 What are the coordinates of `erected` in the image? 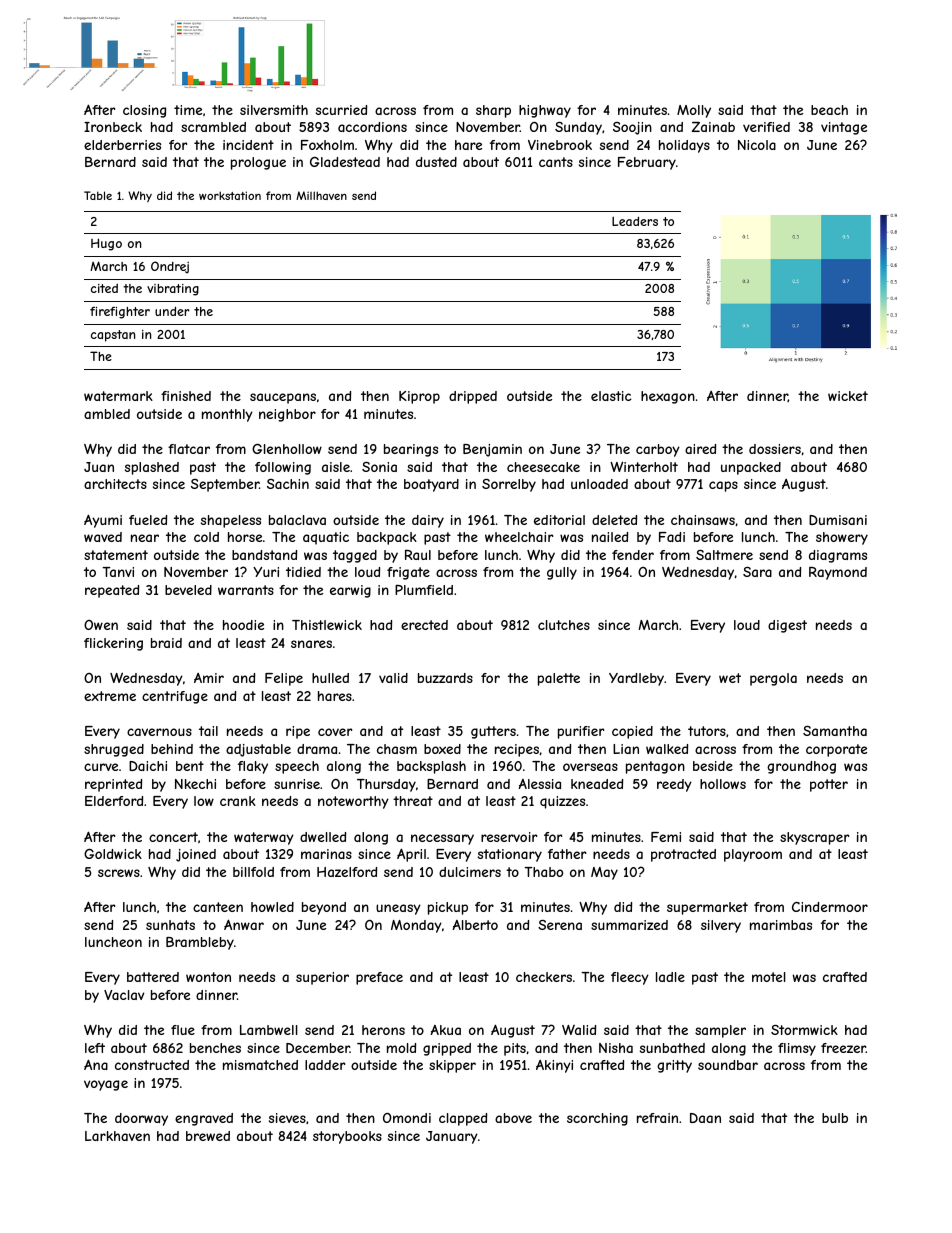 It's located at (424, 625).
